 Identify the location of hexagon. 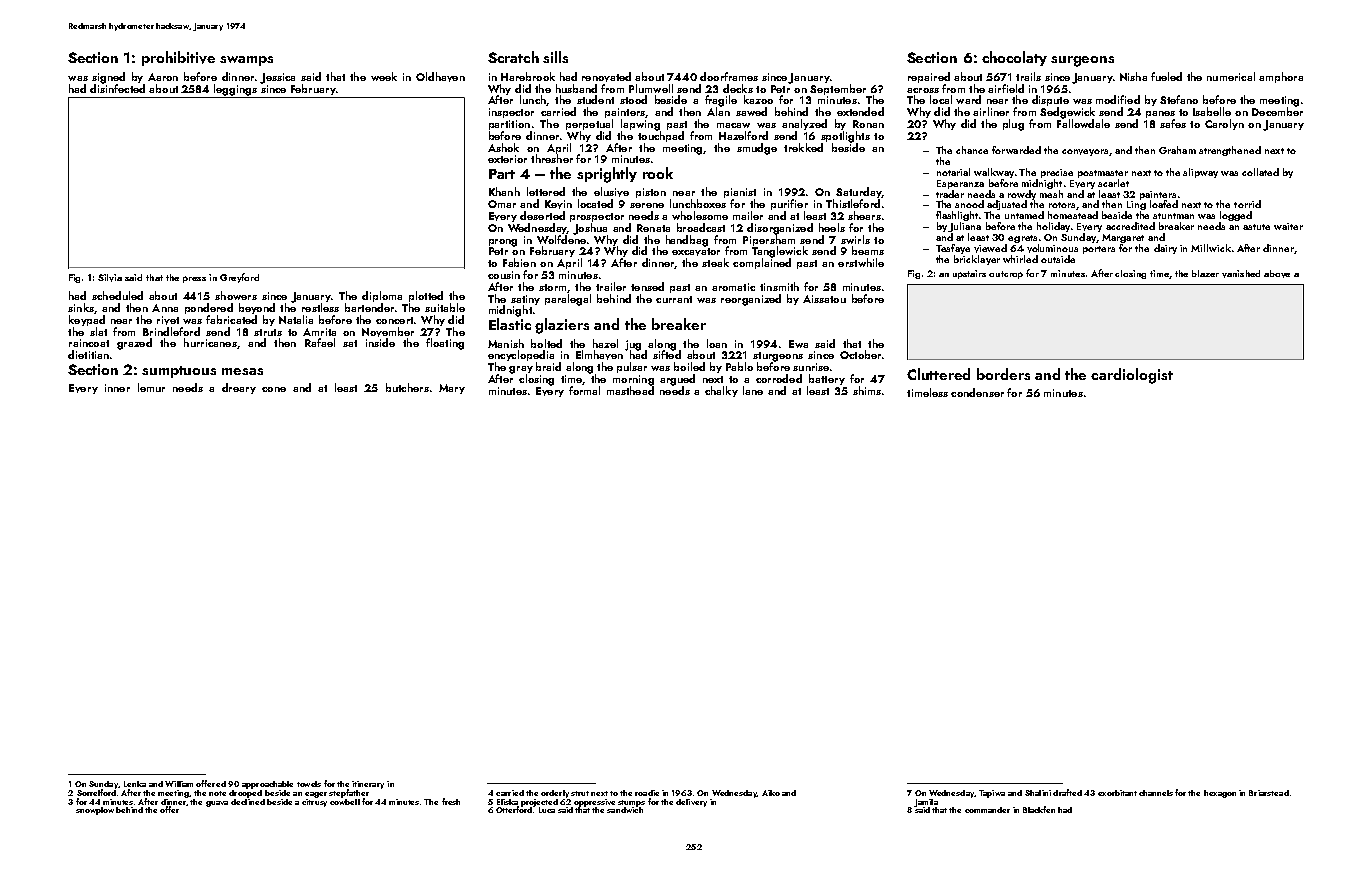
(1220, 794).
